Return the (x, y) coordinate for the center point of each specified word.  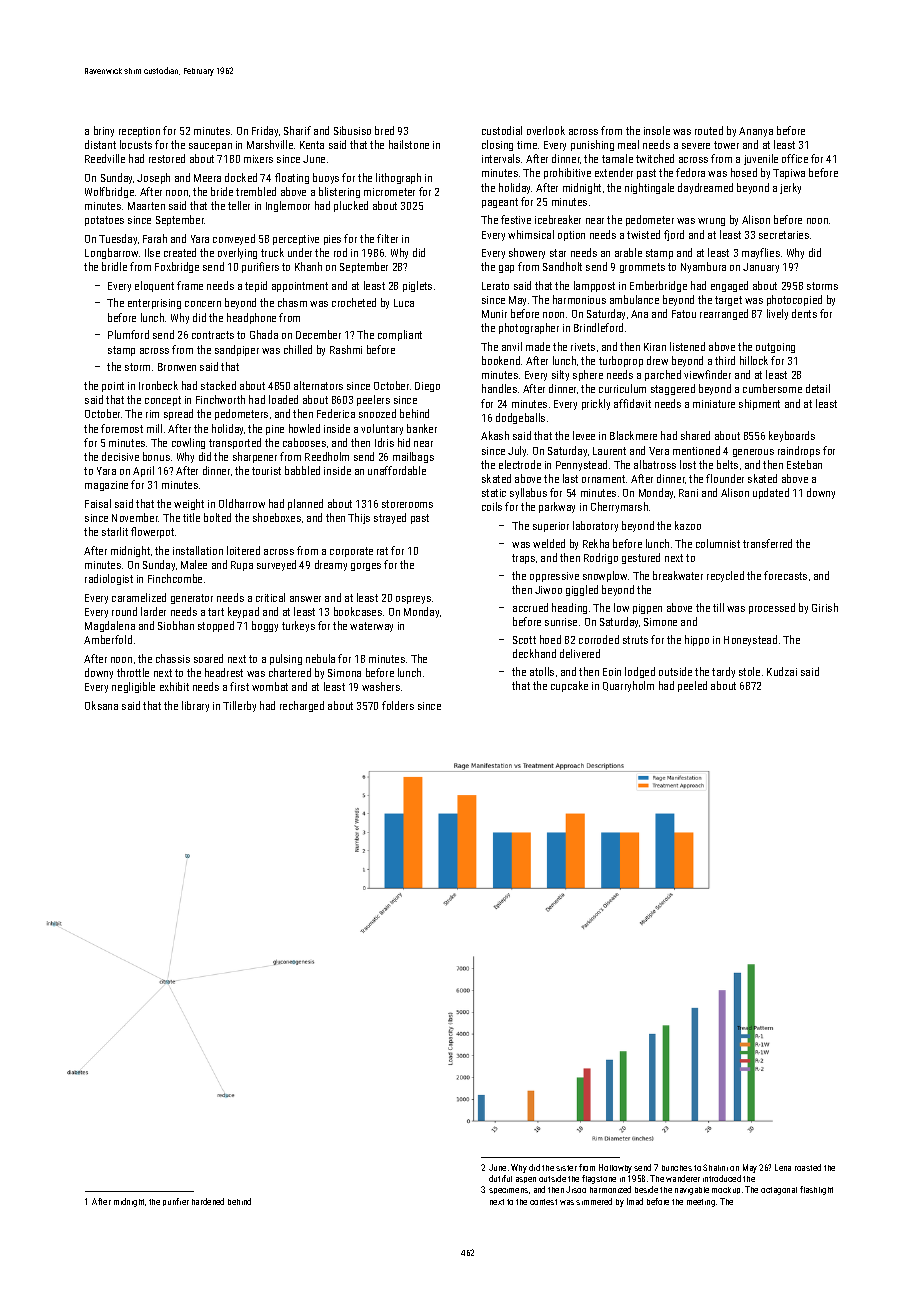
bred (384, 130)
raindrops (799, 451)
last (570, 478)
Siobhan (176, 625)
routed (709, 130)
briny (104, 131)
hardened (208, 1201)
